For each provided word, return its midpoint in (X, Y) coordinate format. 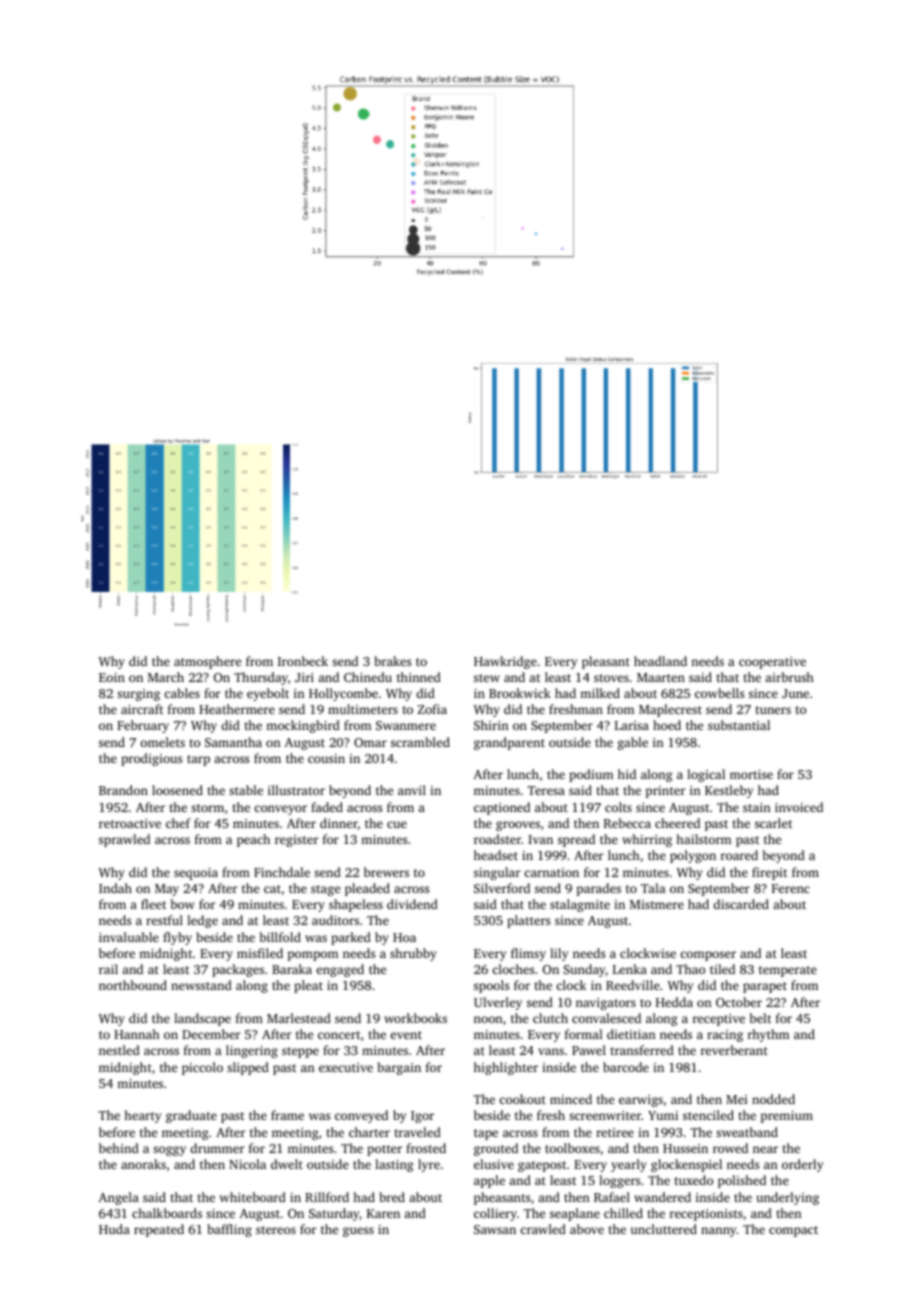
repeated (159, 1230)
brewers (386, 872)
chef (178, 823)
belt (760, 1018)
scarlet (773, 823)
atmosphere (207, 662)
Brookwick (520, 693)
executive (346, 1067)
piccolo (202, 1068)
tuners (773, 710)
